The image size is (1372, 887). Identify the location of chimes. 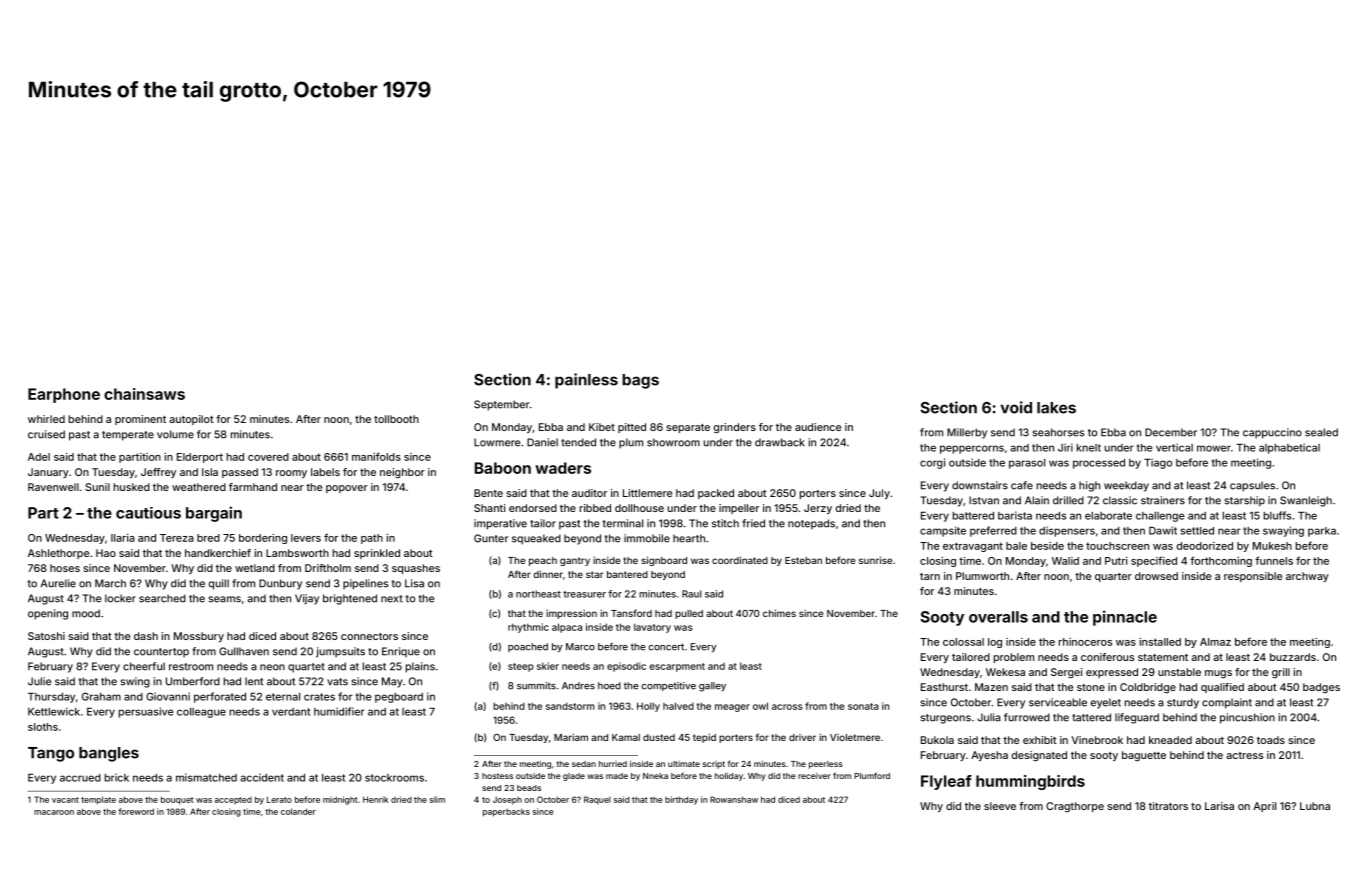
(779, 613).
